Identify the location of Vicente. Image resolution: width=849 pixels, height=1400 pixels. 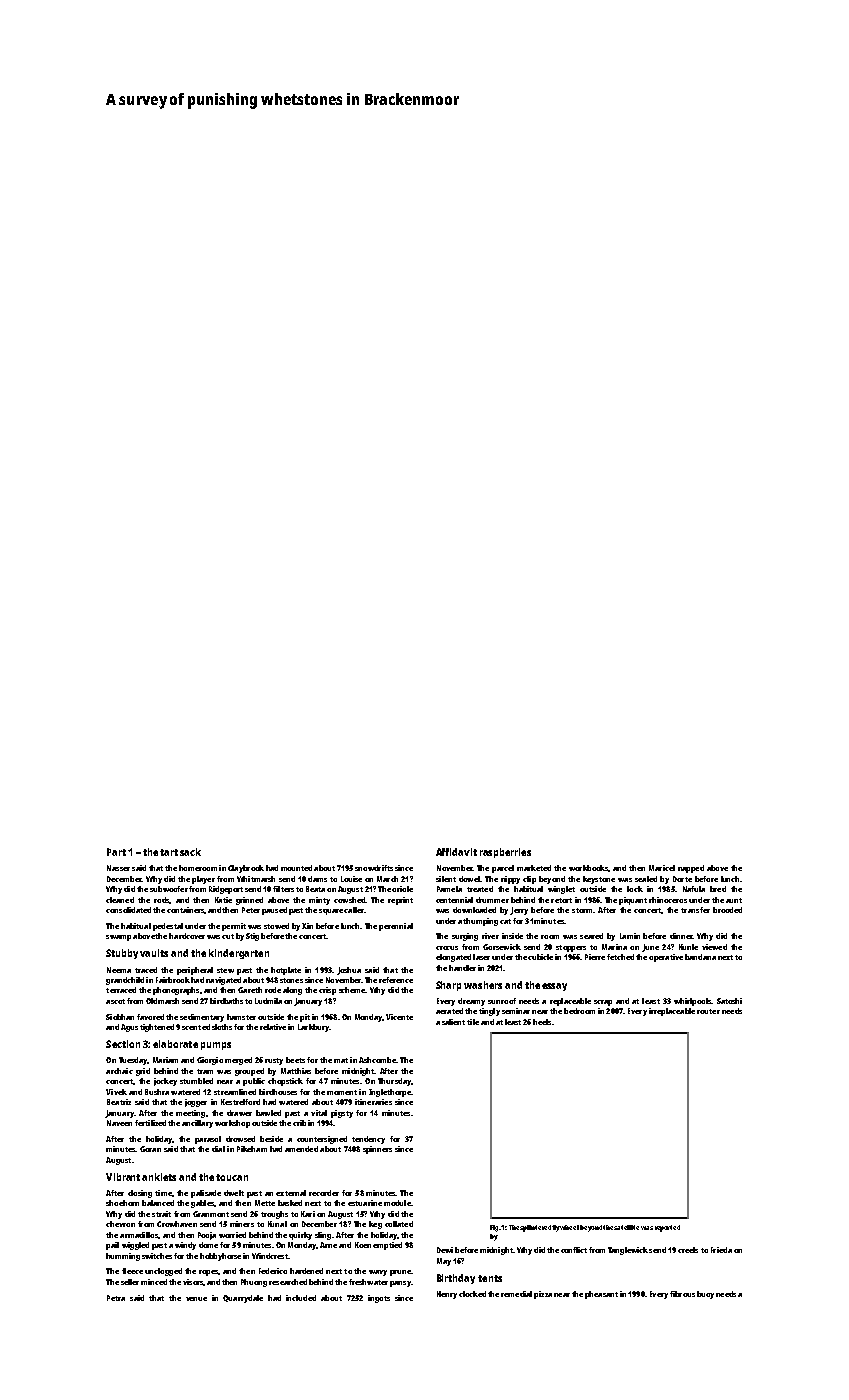
(399, 1017).
